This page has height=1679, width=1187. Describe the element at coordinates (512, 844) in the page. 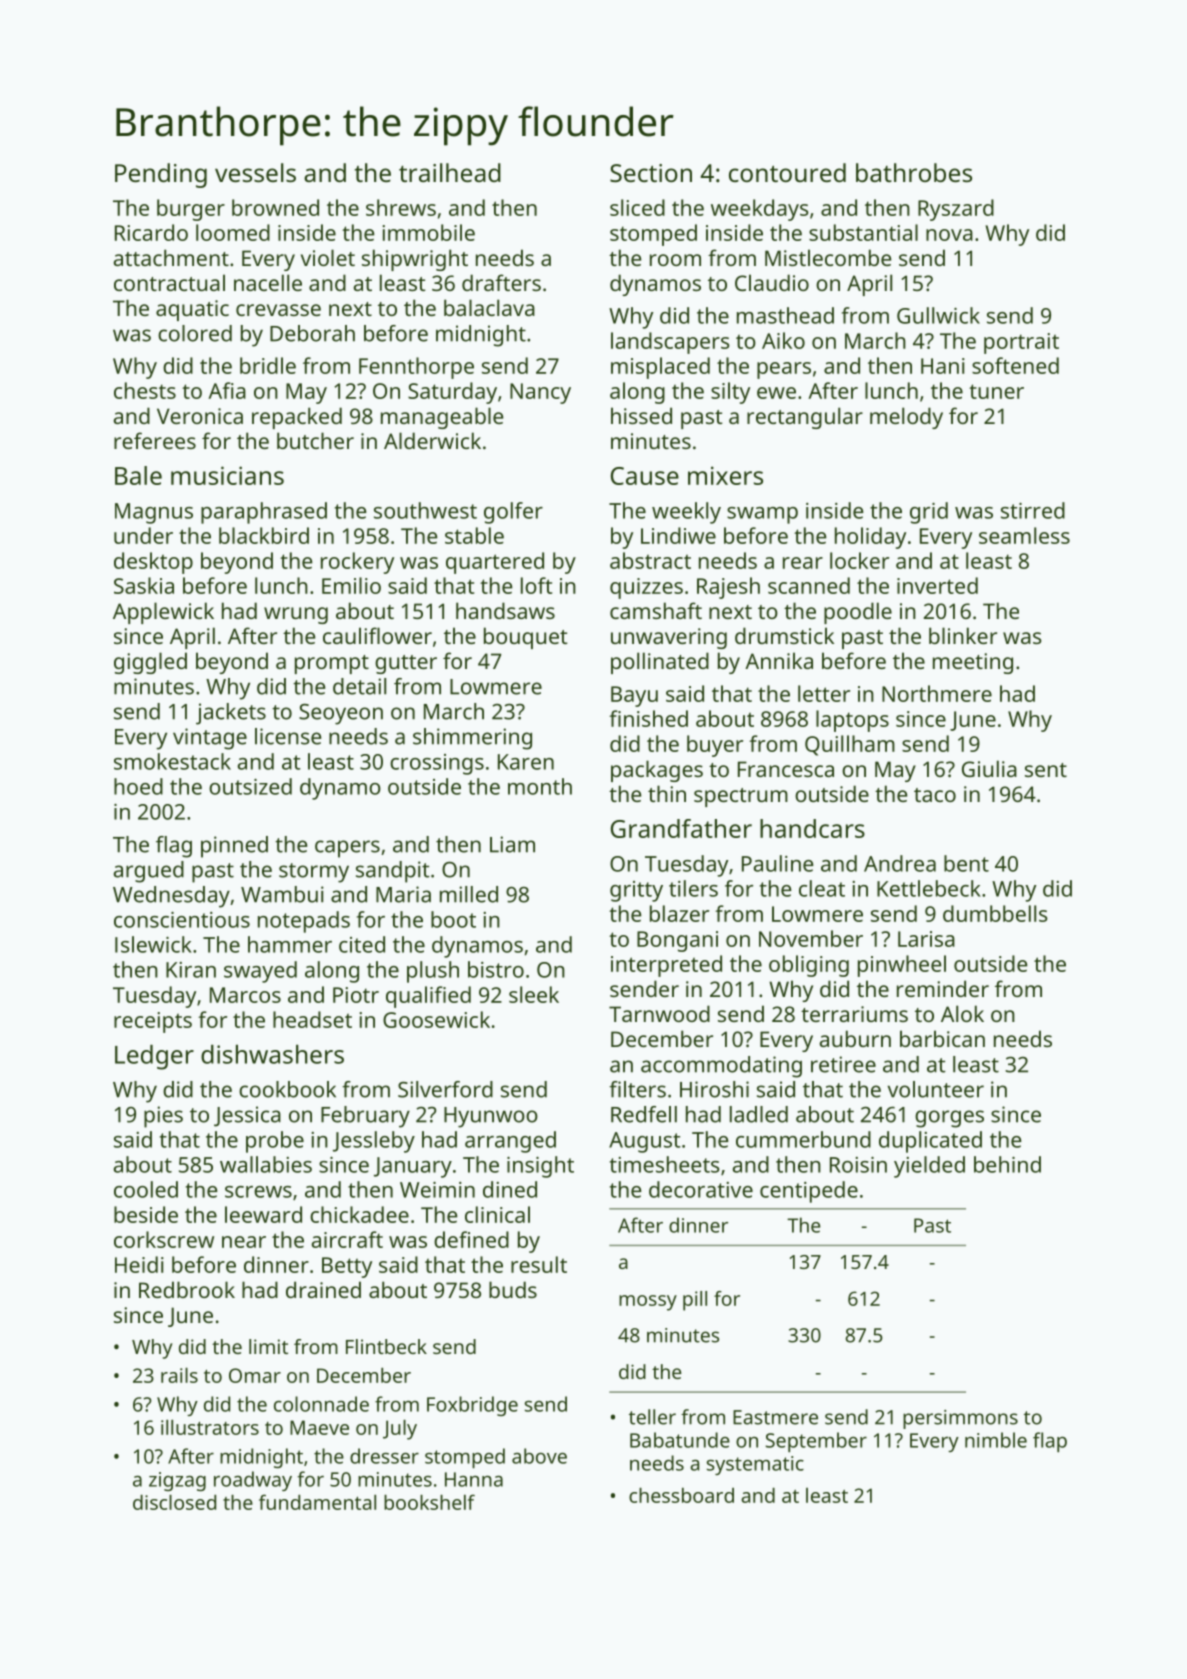

I see `Liam` at that location.
